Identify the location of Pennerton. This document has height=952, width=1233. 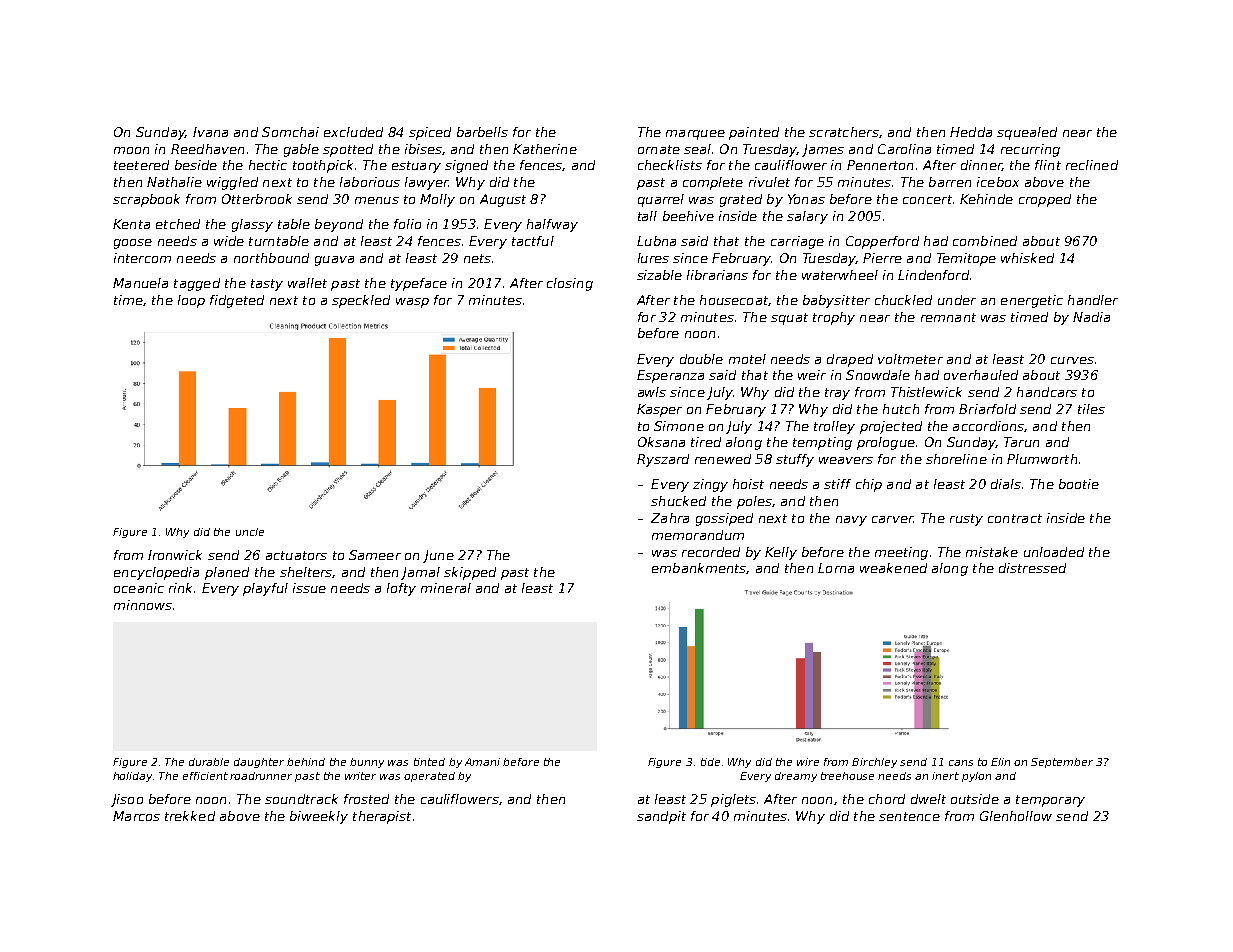
(880, 165).
